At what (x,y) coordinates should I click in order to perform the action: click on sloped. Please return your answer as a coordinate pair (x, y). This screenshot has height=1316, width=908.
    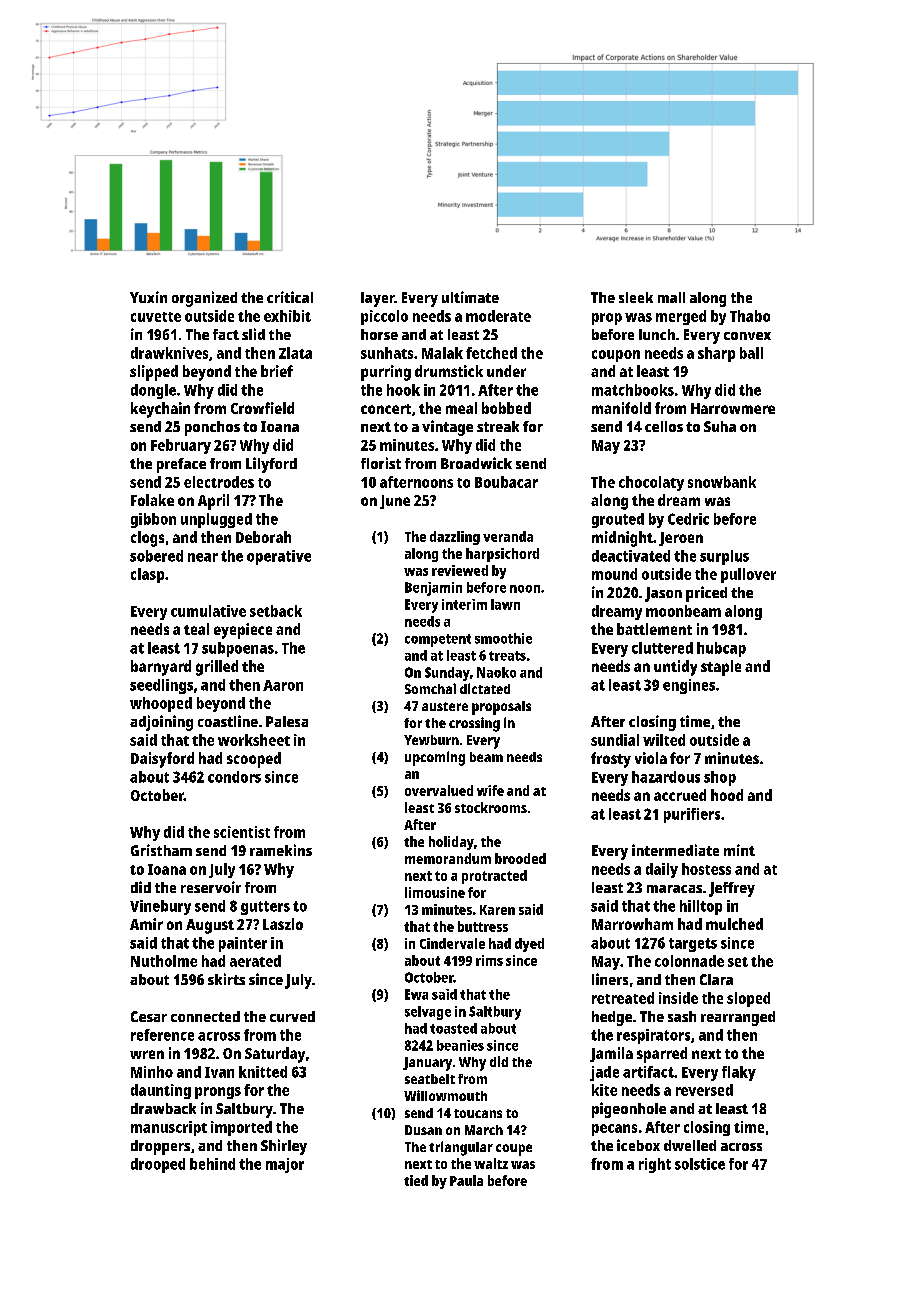
    Looking at the image, I should click on (748, 999).
